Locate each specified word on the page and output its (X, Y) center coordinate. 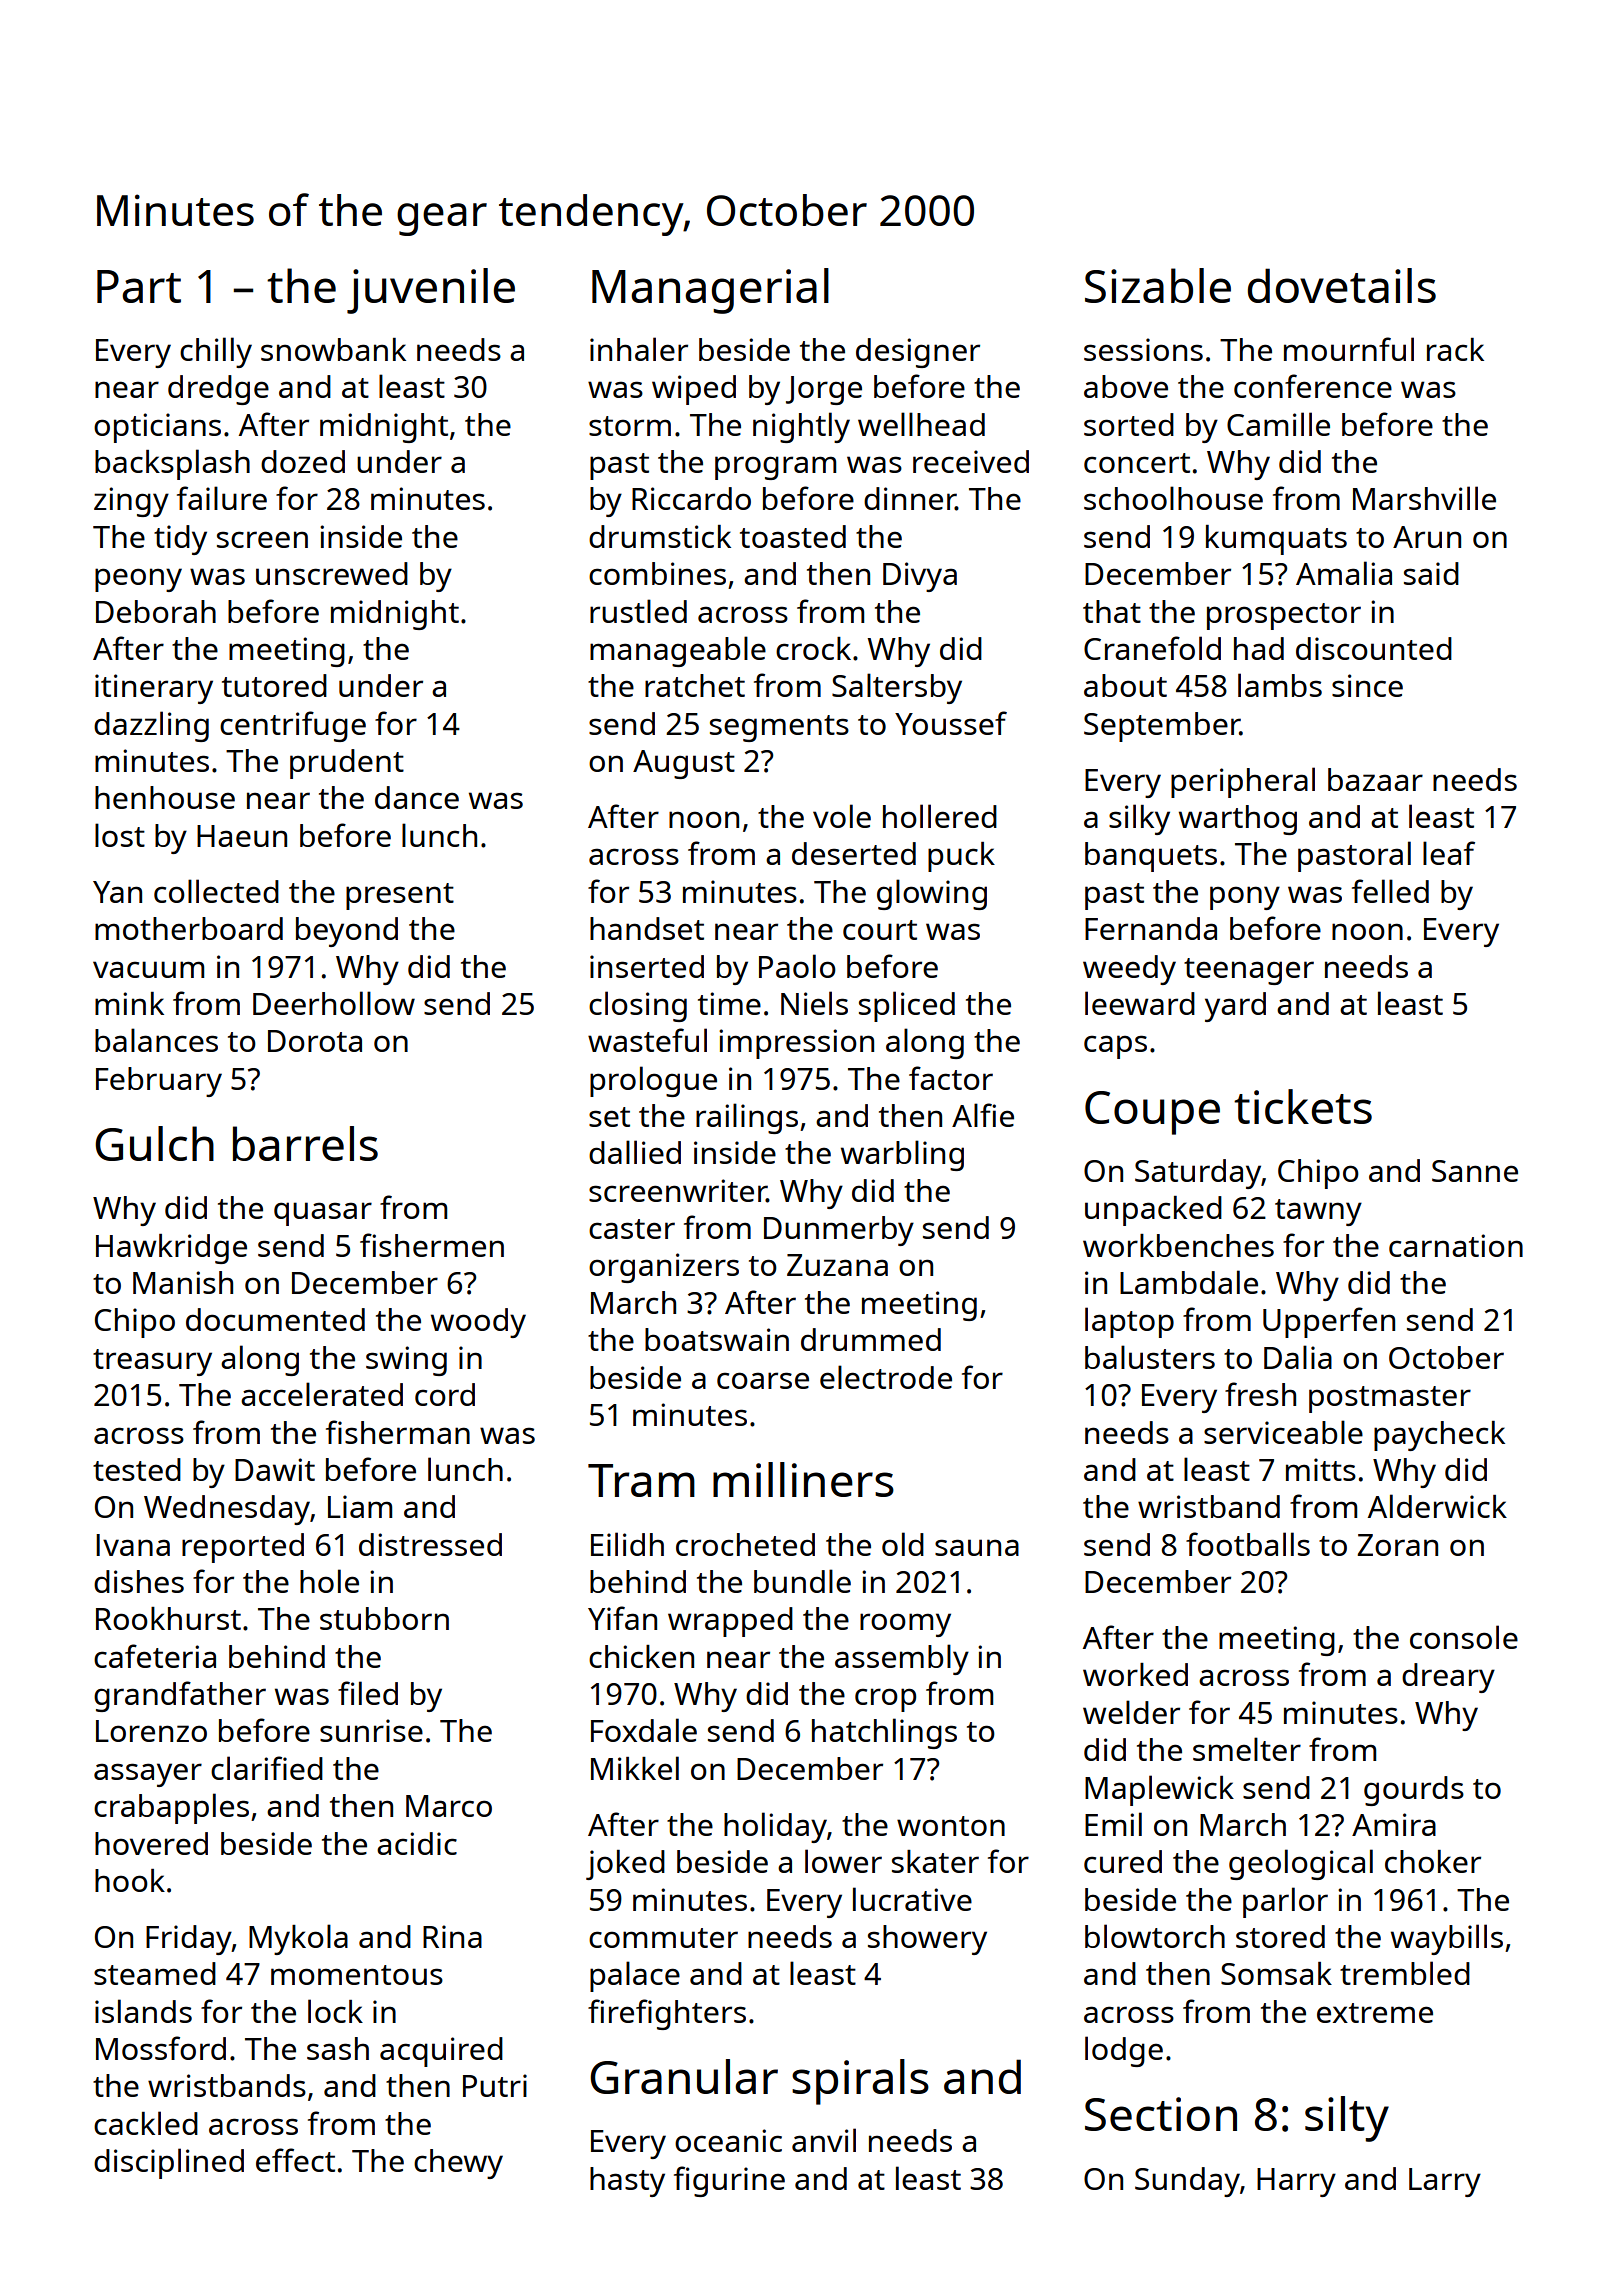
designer (918, 353)
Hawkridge (171, 1249)
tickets (1303, 1106)
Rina (452, 1936)
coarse (763, 1380)
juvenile (431, 291)
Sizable (1158, 285)
